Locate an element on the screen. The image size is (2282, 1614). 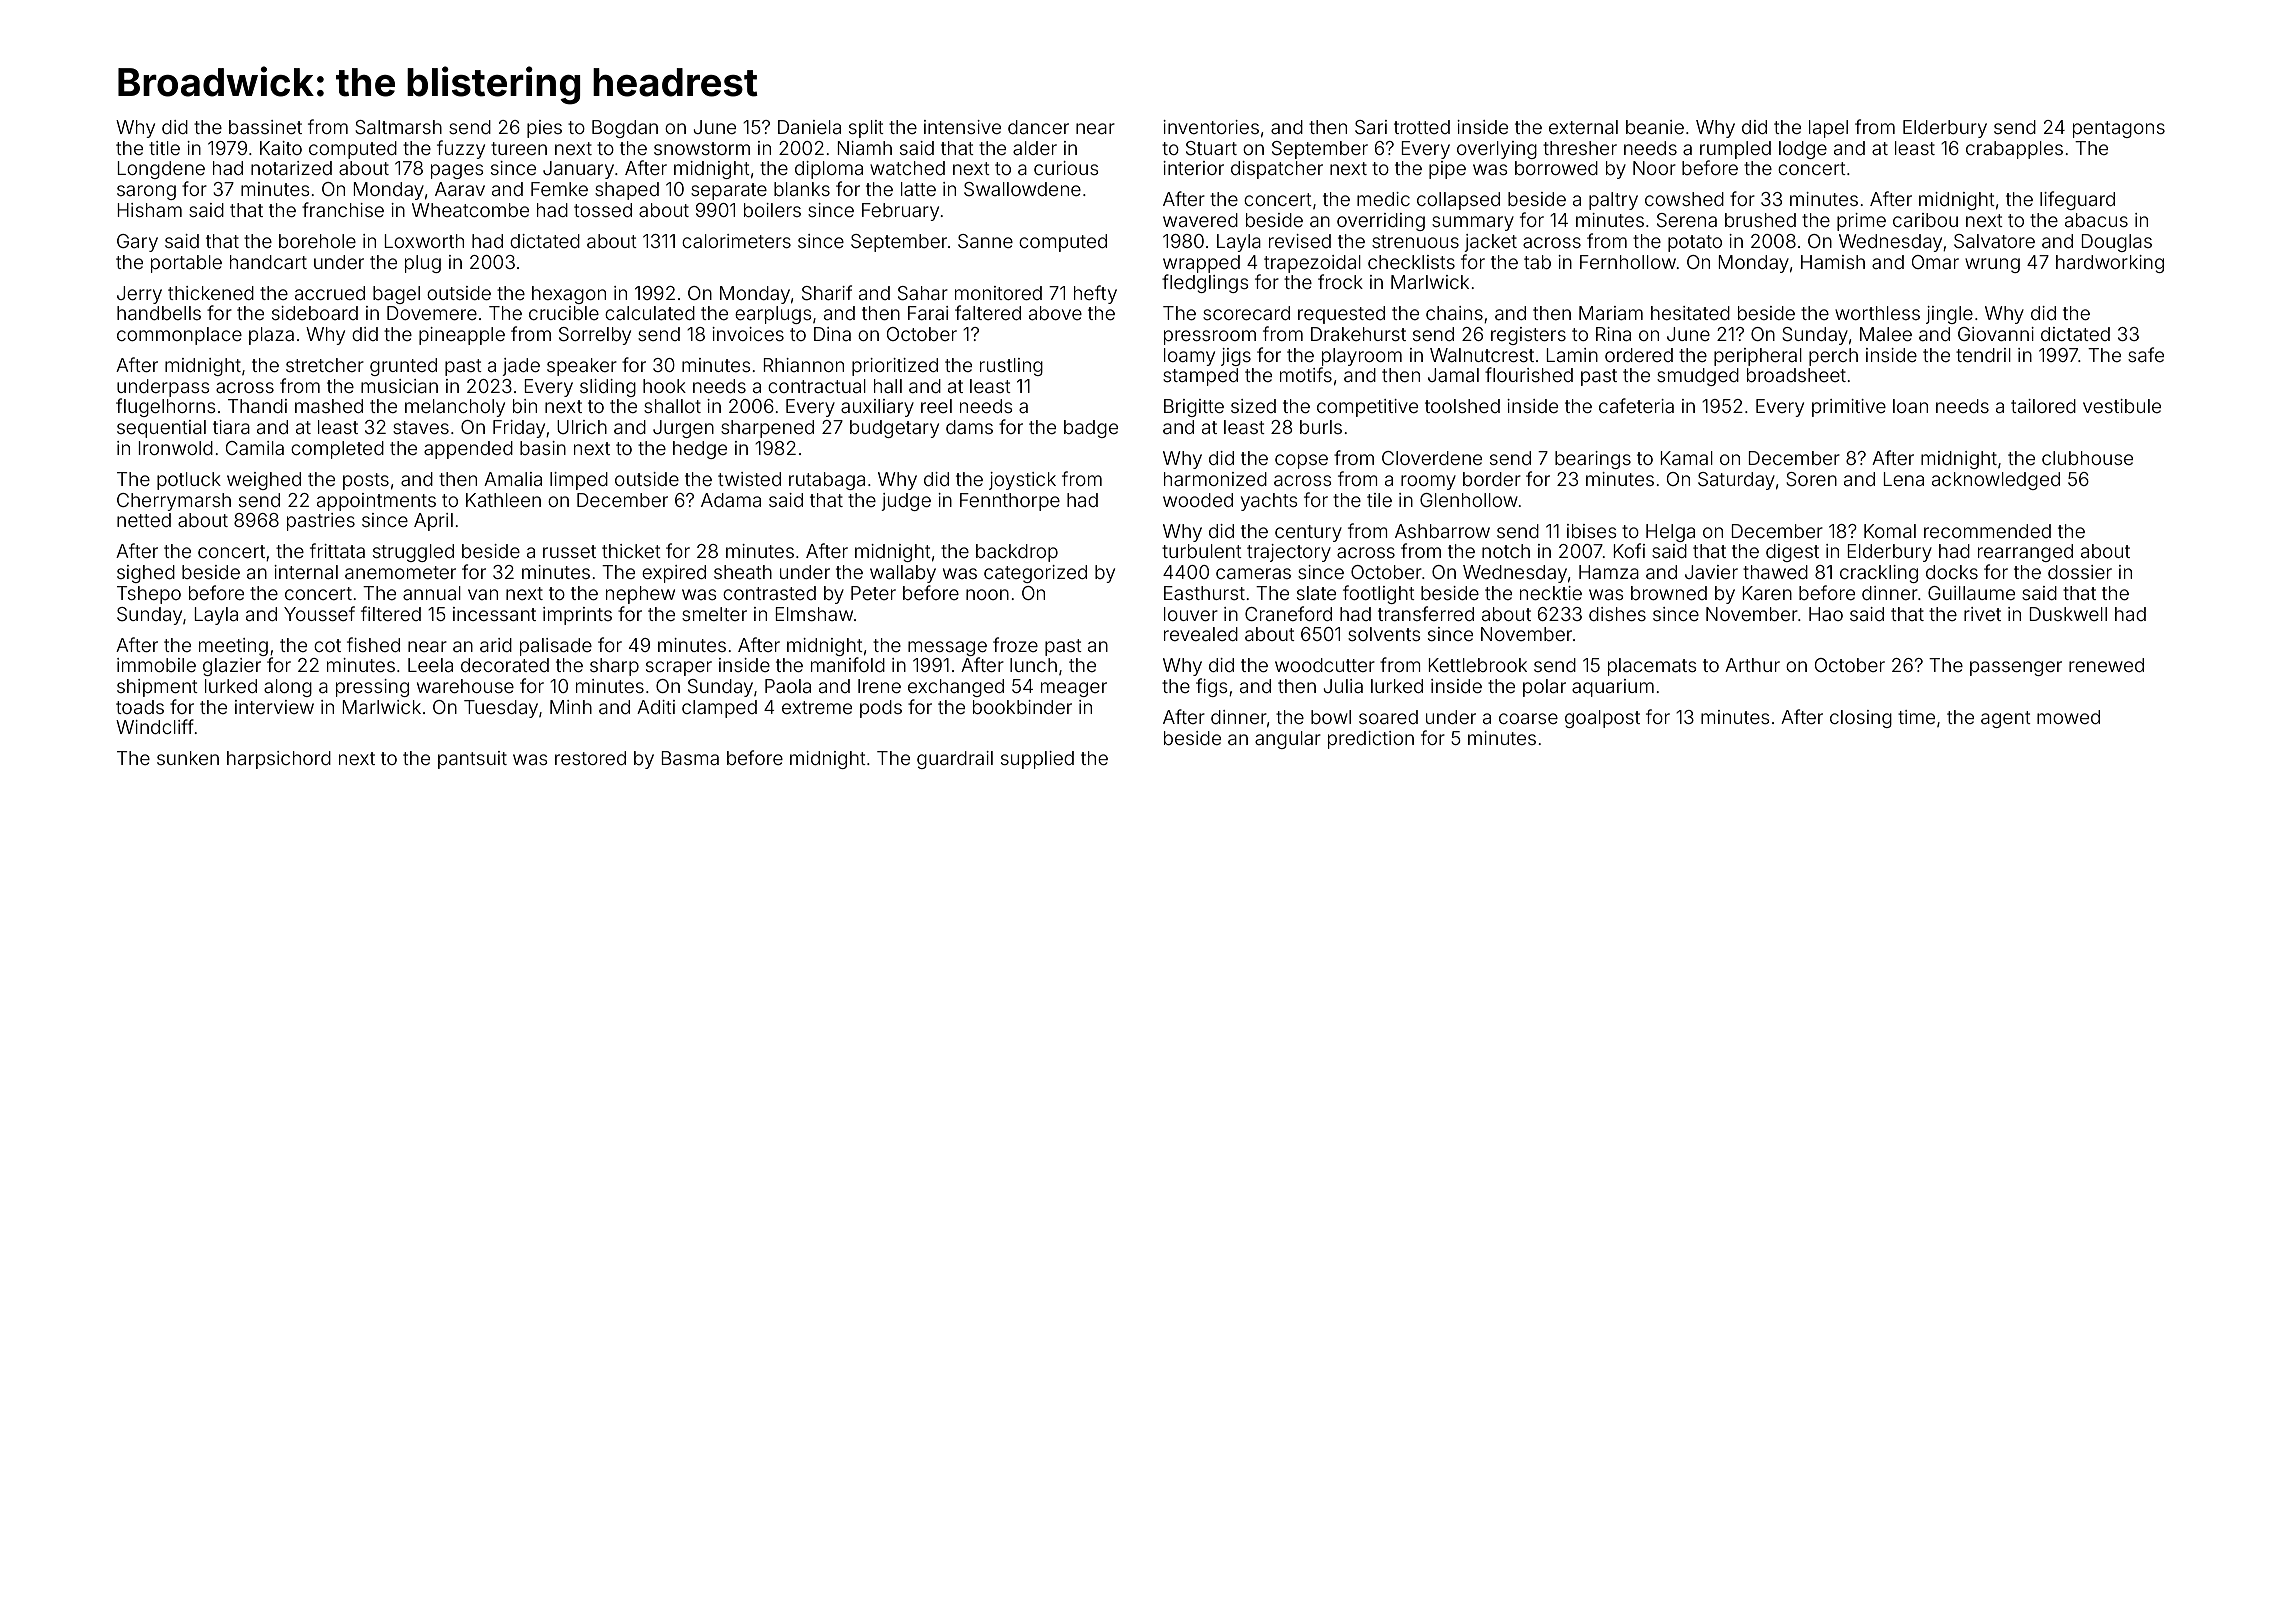
potluck is located at coordinates (189, 481).
